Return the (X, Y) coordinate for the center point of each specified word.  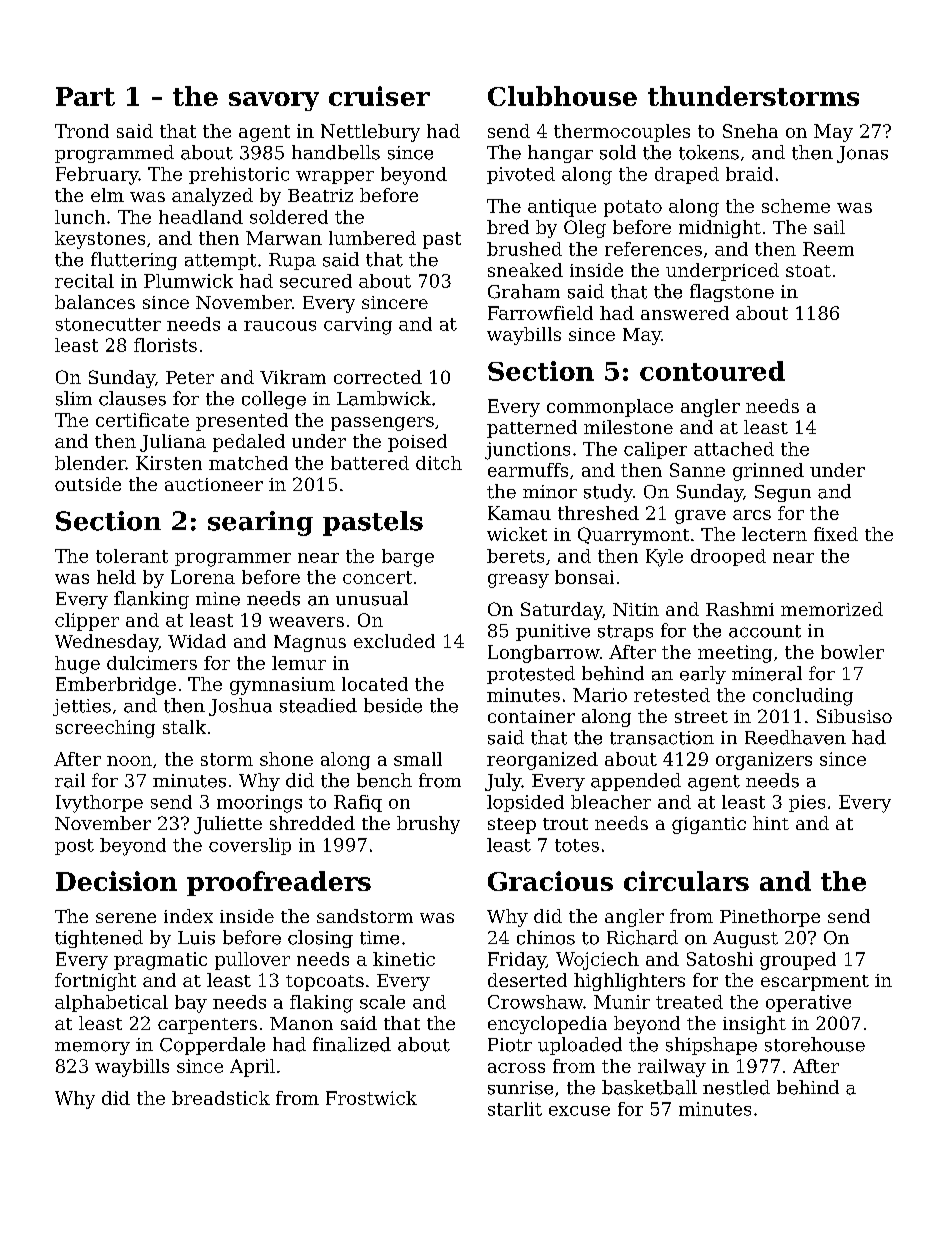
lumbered (372, 238)
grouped (798, 961)
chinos (546, 937)
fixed (836, 534)
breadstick (221, 1098)
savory (274, 101)
